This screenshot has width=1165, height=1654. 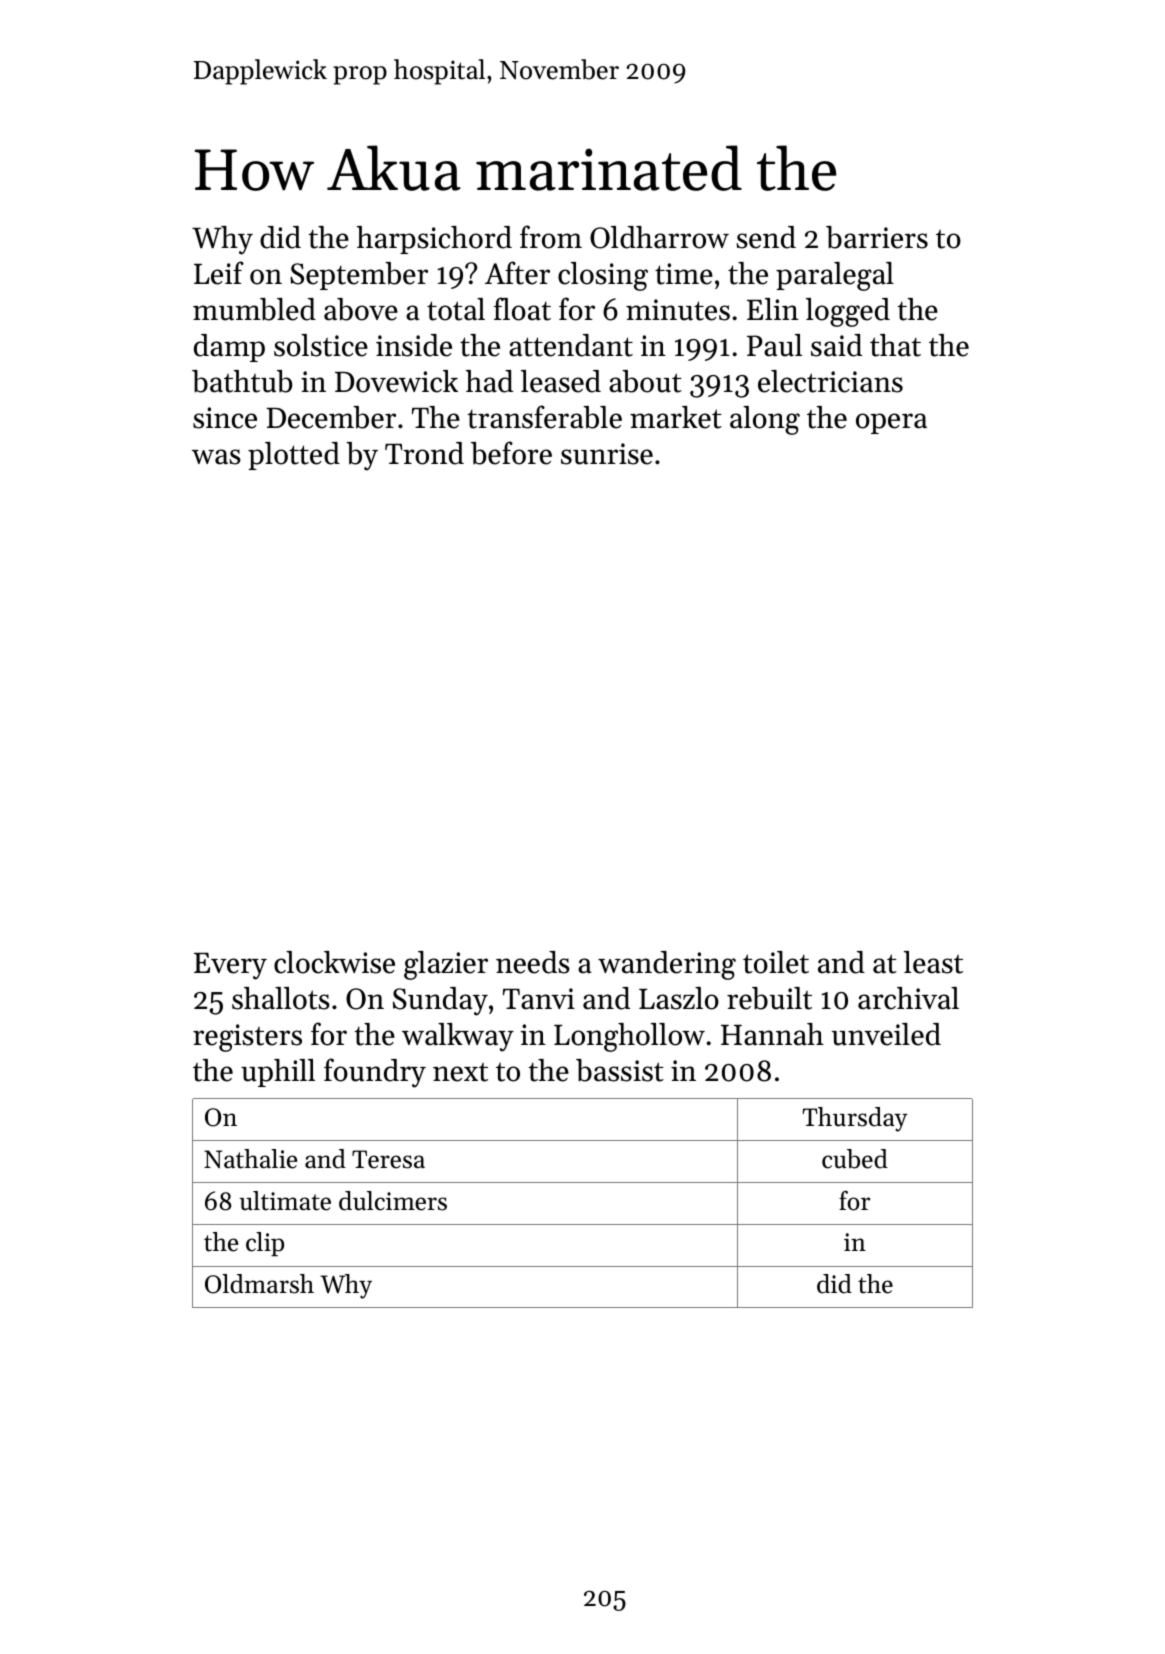 I want to click on needs, so click(x=533, y=962).
